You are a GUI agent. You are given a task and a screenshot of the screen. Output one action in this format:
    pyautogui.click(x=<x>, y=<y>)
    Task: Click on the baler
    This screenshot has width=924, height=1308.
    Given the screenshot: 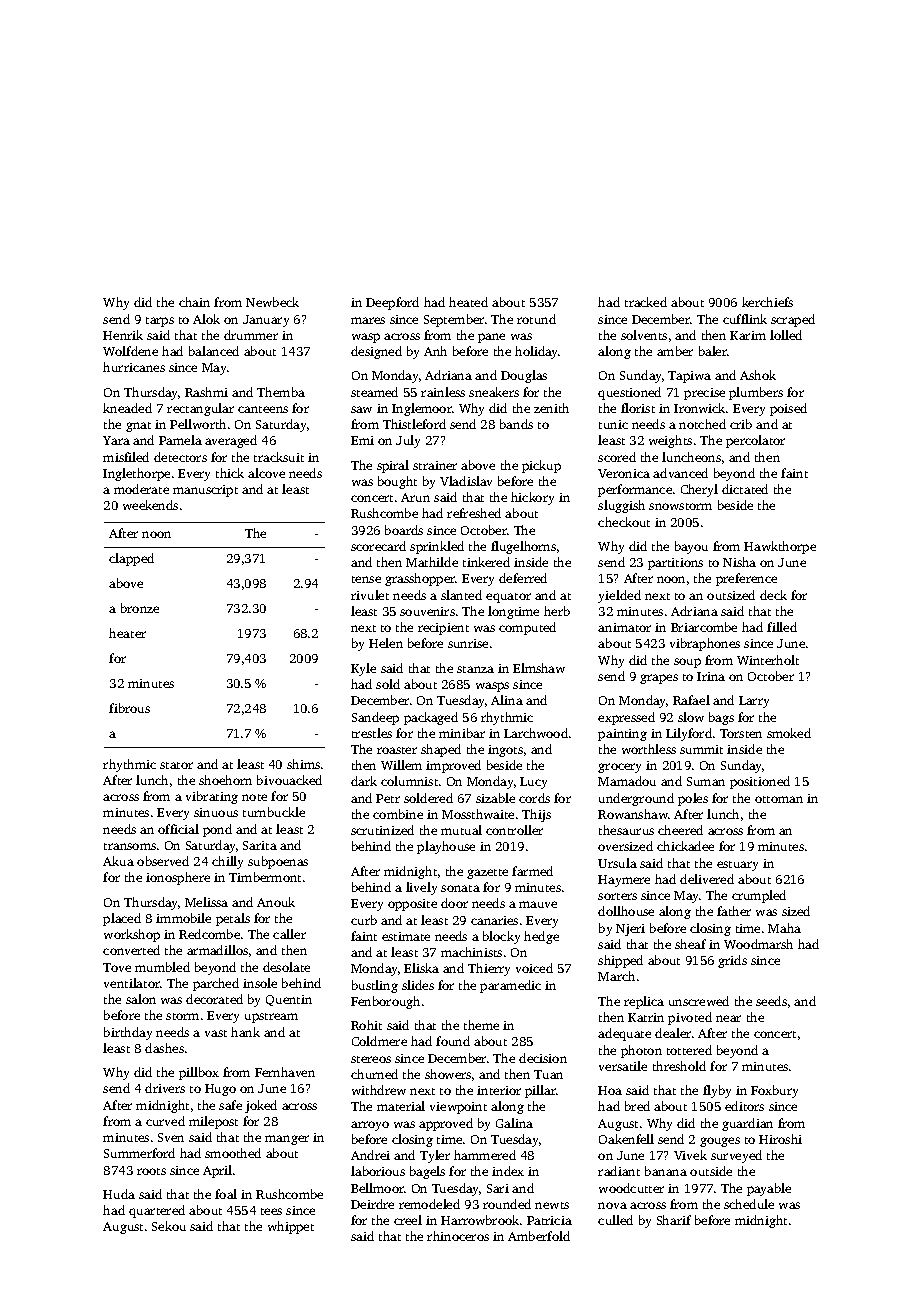 What is the action you would take?
    pyautogui.click(x=713, y=351)
